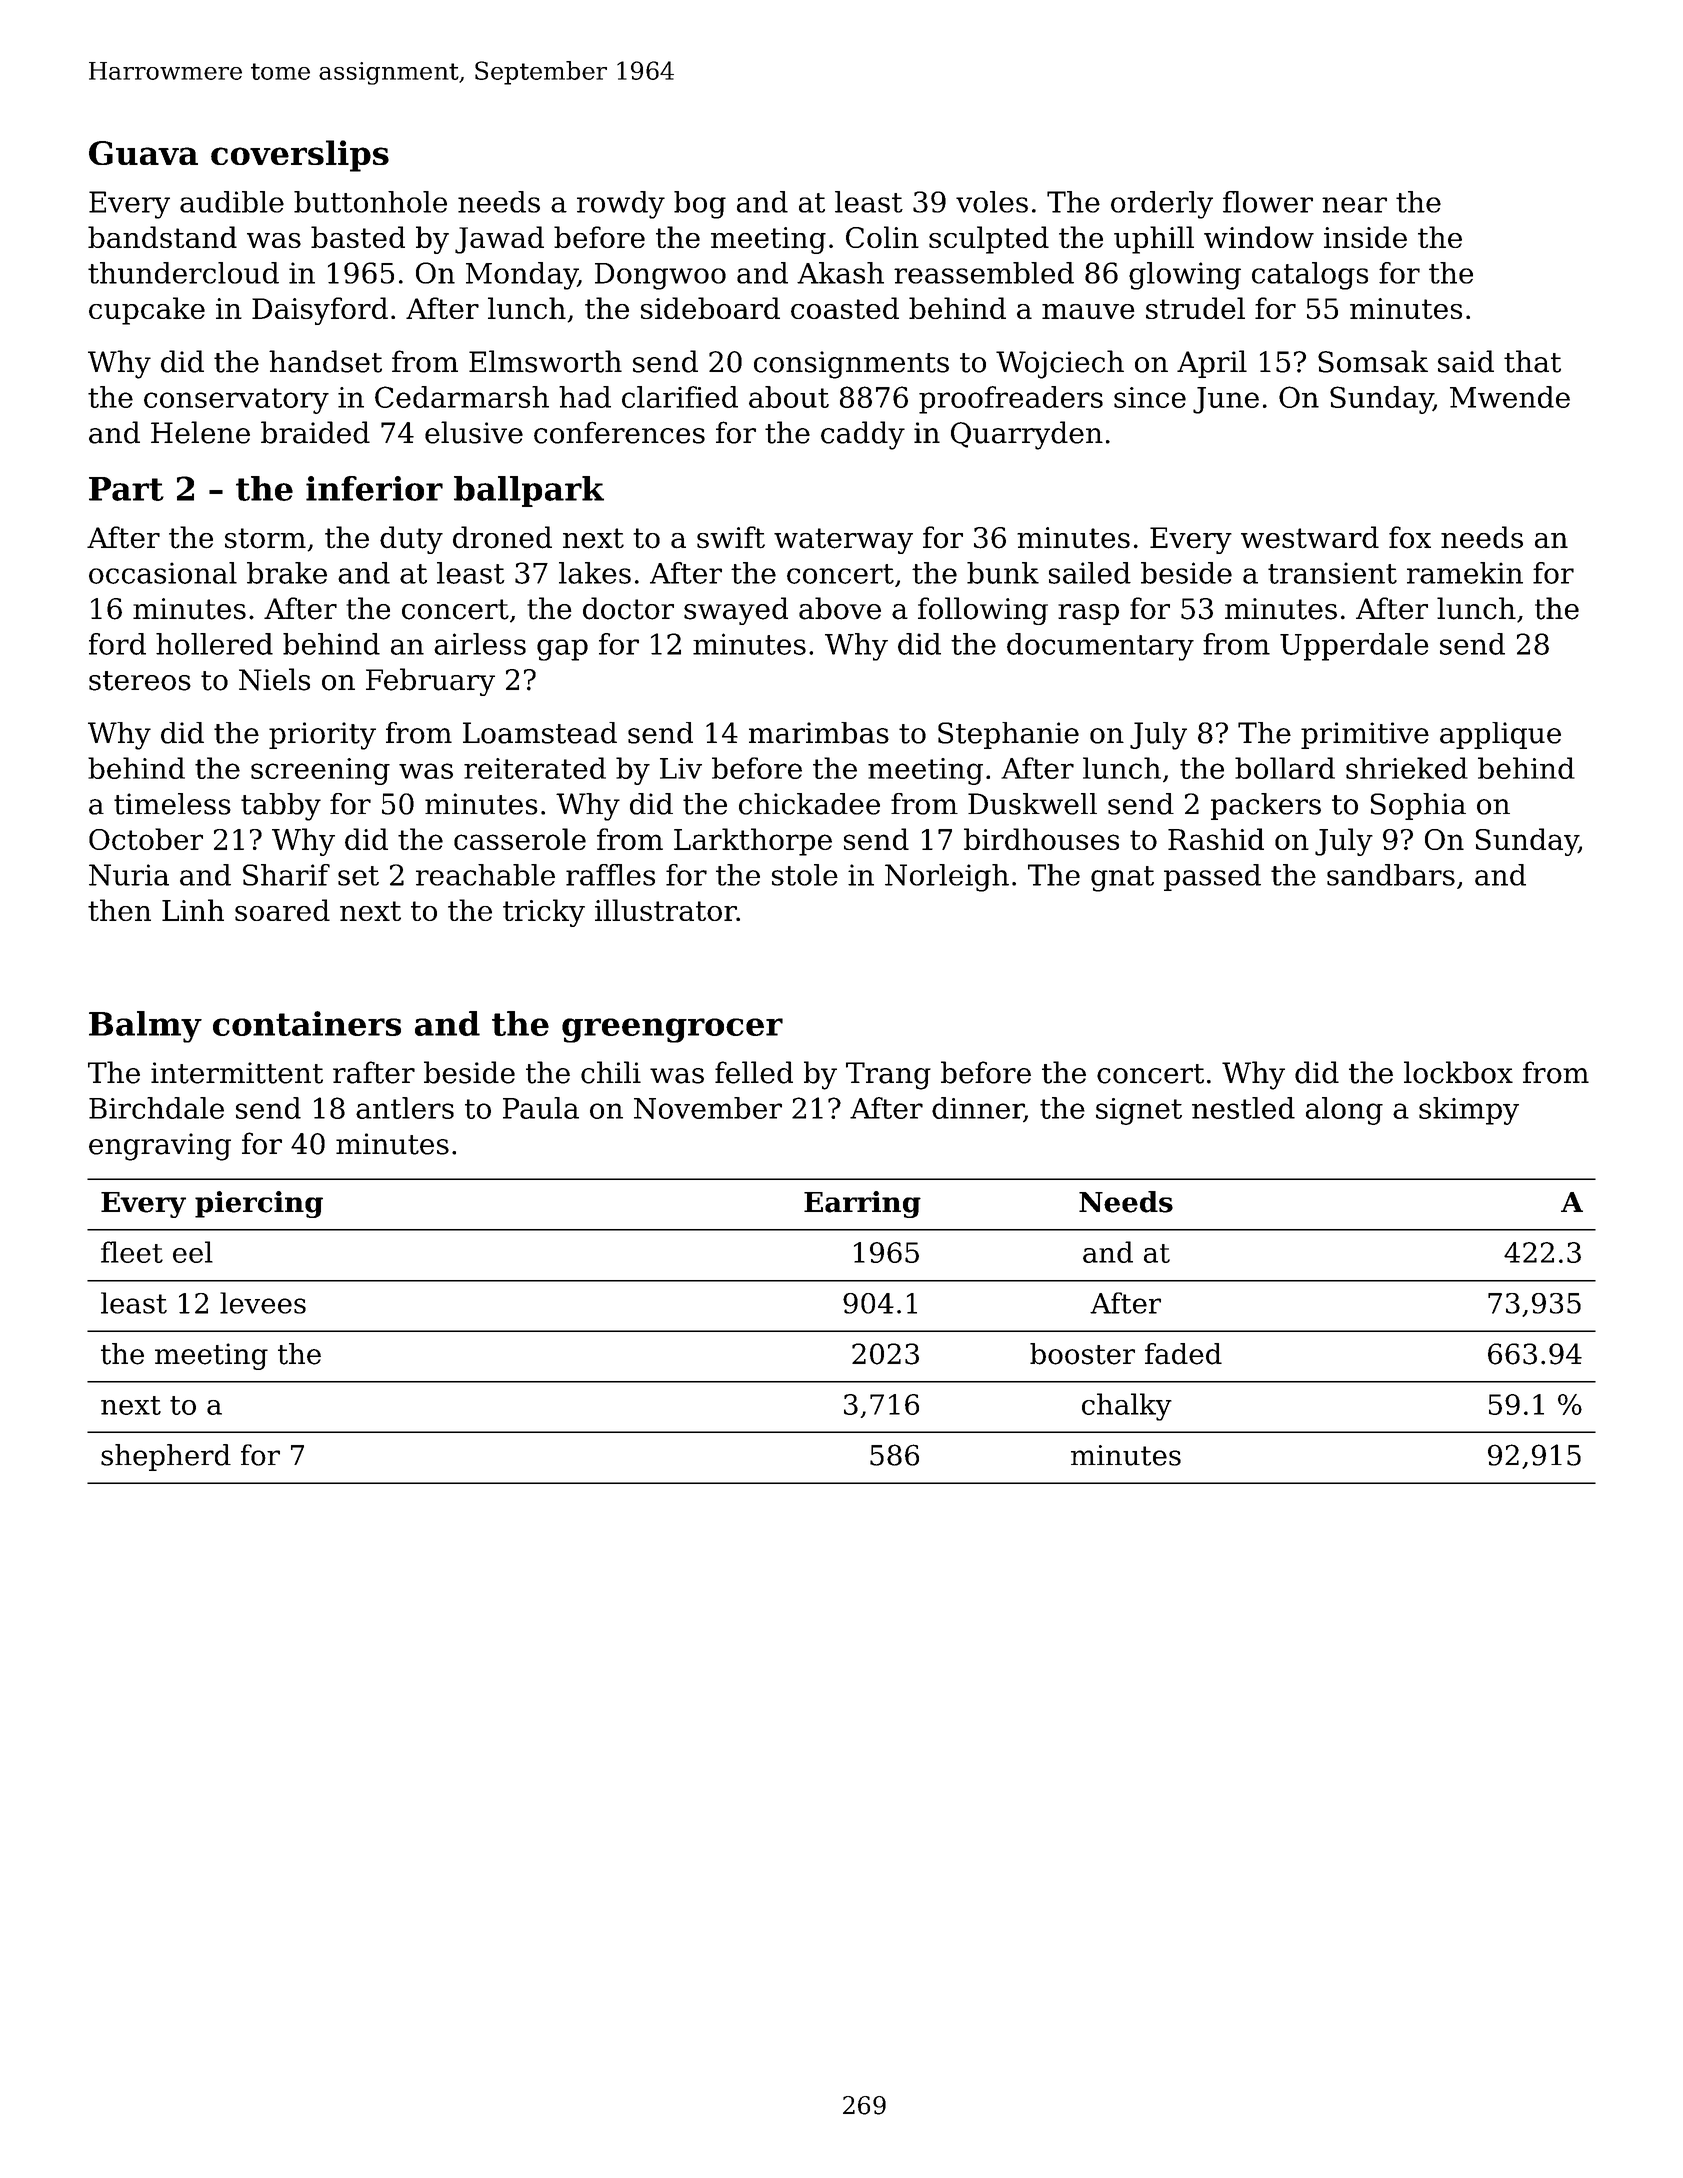  What do you see at coordinates (862, 1204) in the screenshot?
I see `Earring` at bounding box center [862, 1204].
